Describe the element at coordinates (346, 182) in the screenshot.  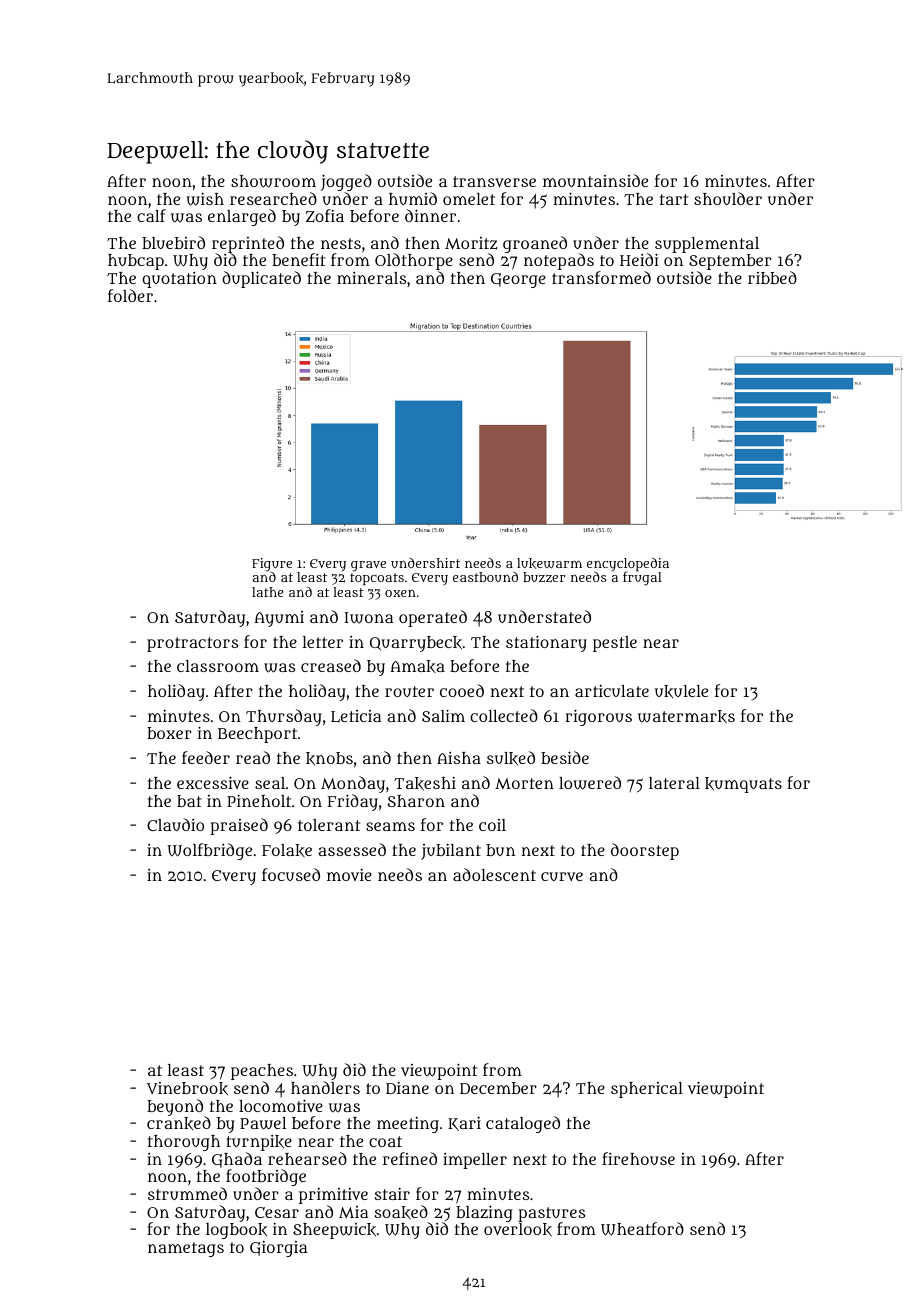
I see `jogged` at that location.
